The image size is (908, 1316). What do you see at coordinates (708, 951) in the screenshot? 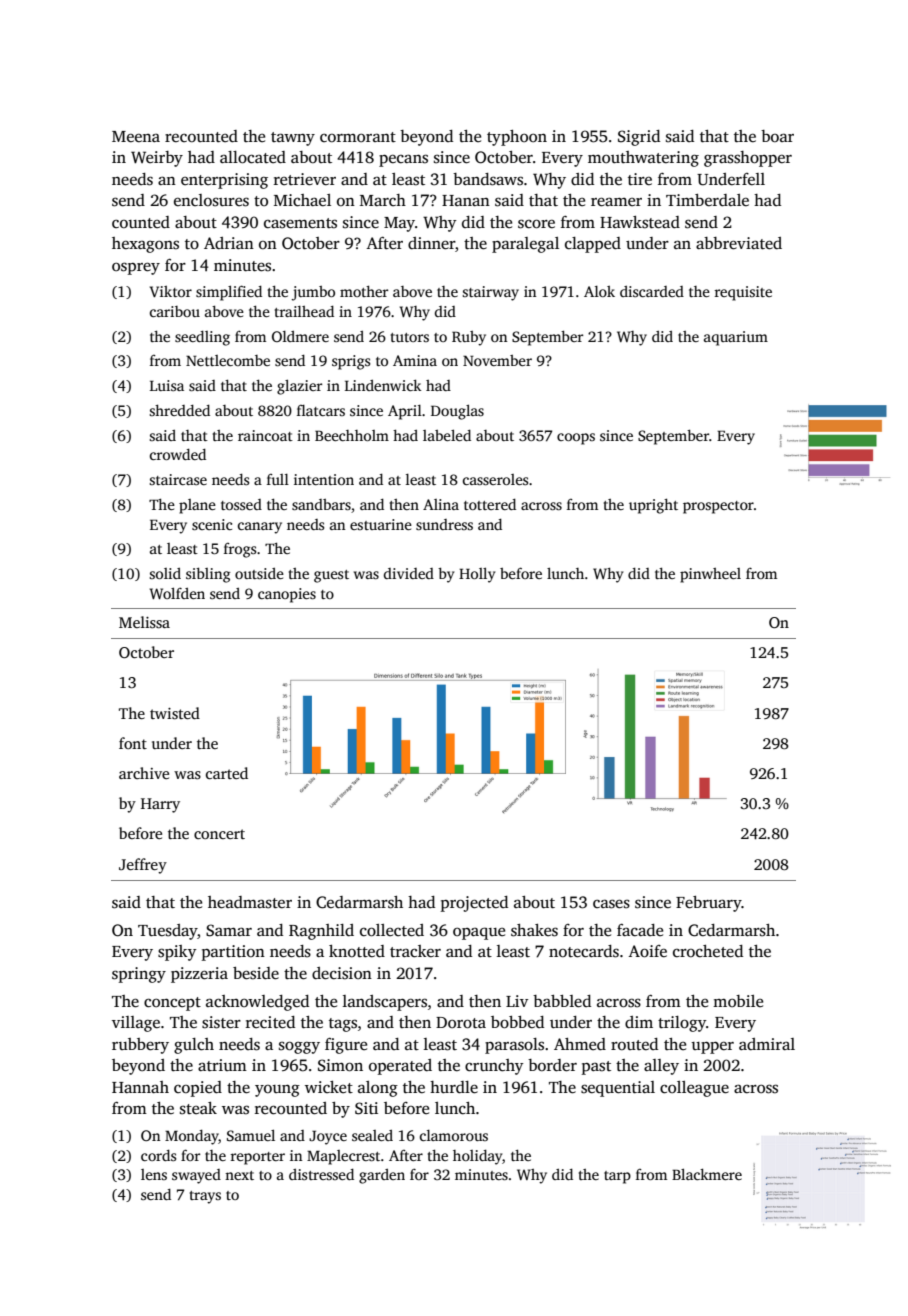
I see `crocheted` at bounding box center [708, 951].
